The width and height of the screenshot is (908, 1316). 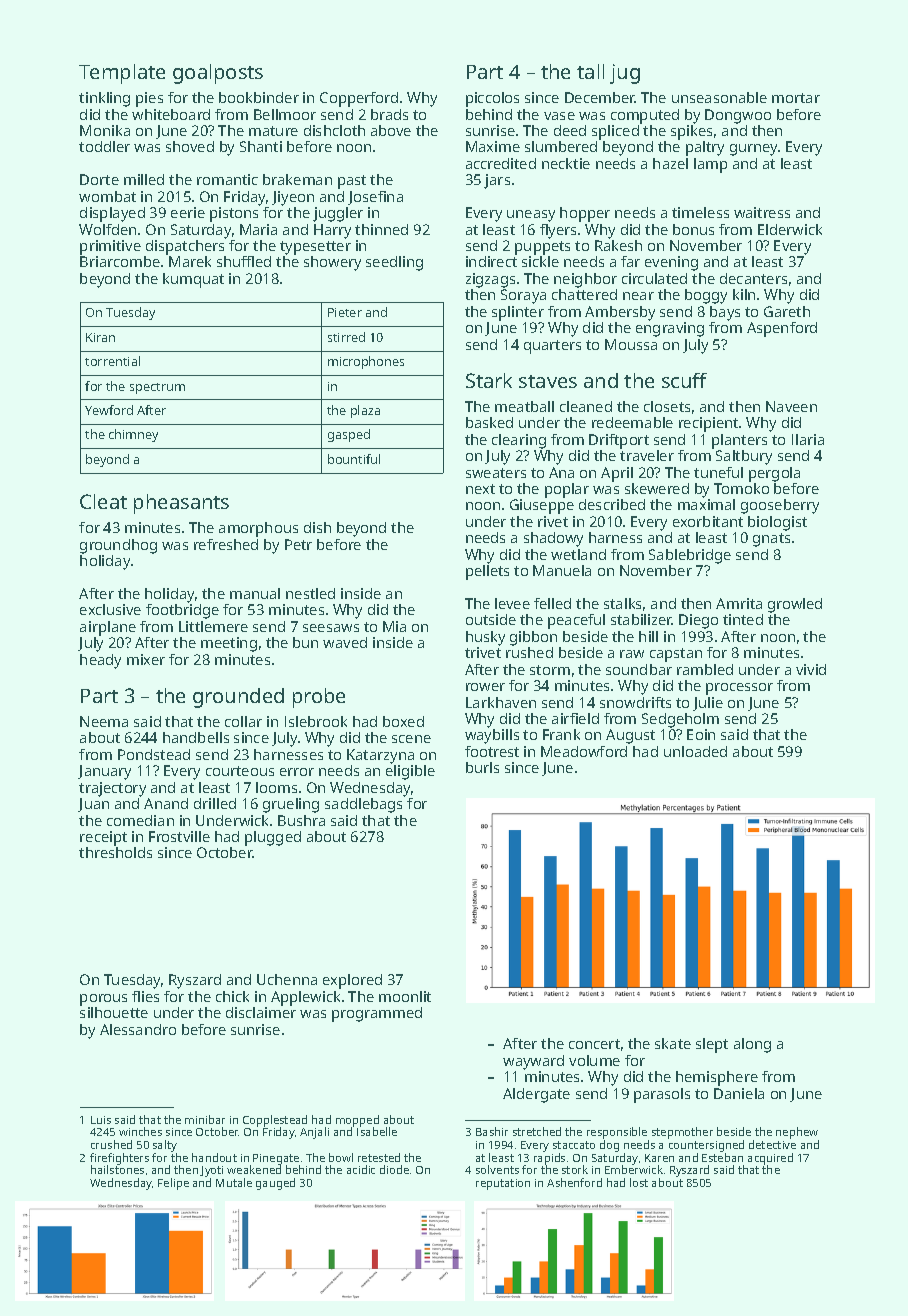 I want to click on paltry, so click(x=705, y=148).
